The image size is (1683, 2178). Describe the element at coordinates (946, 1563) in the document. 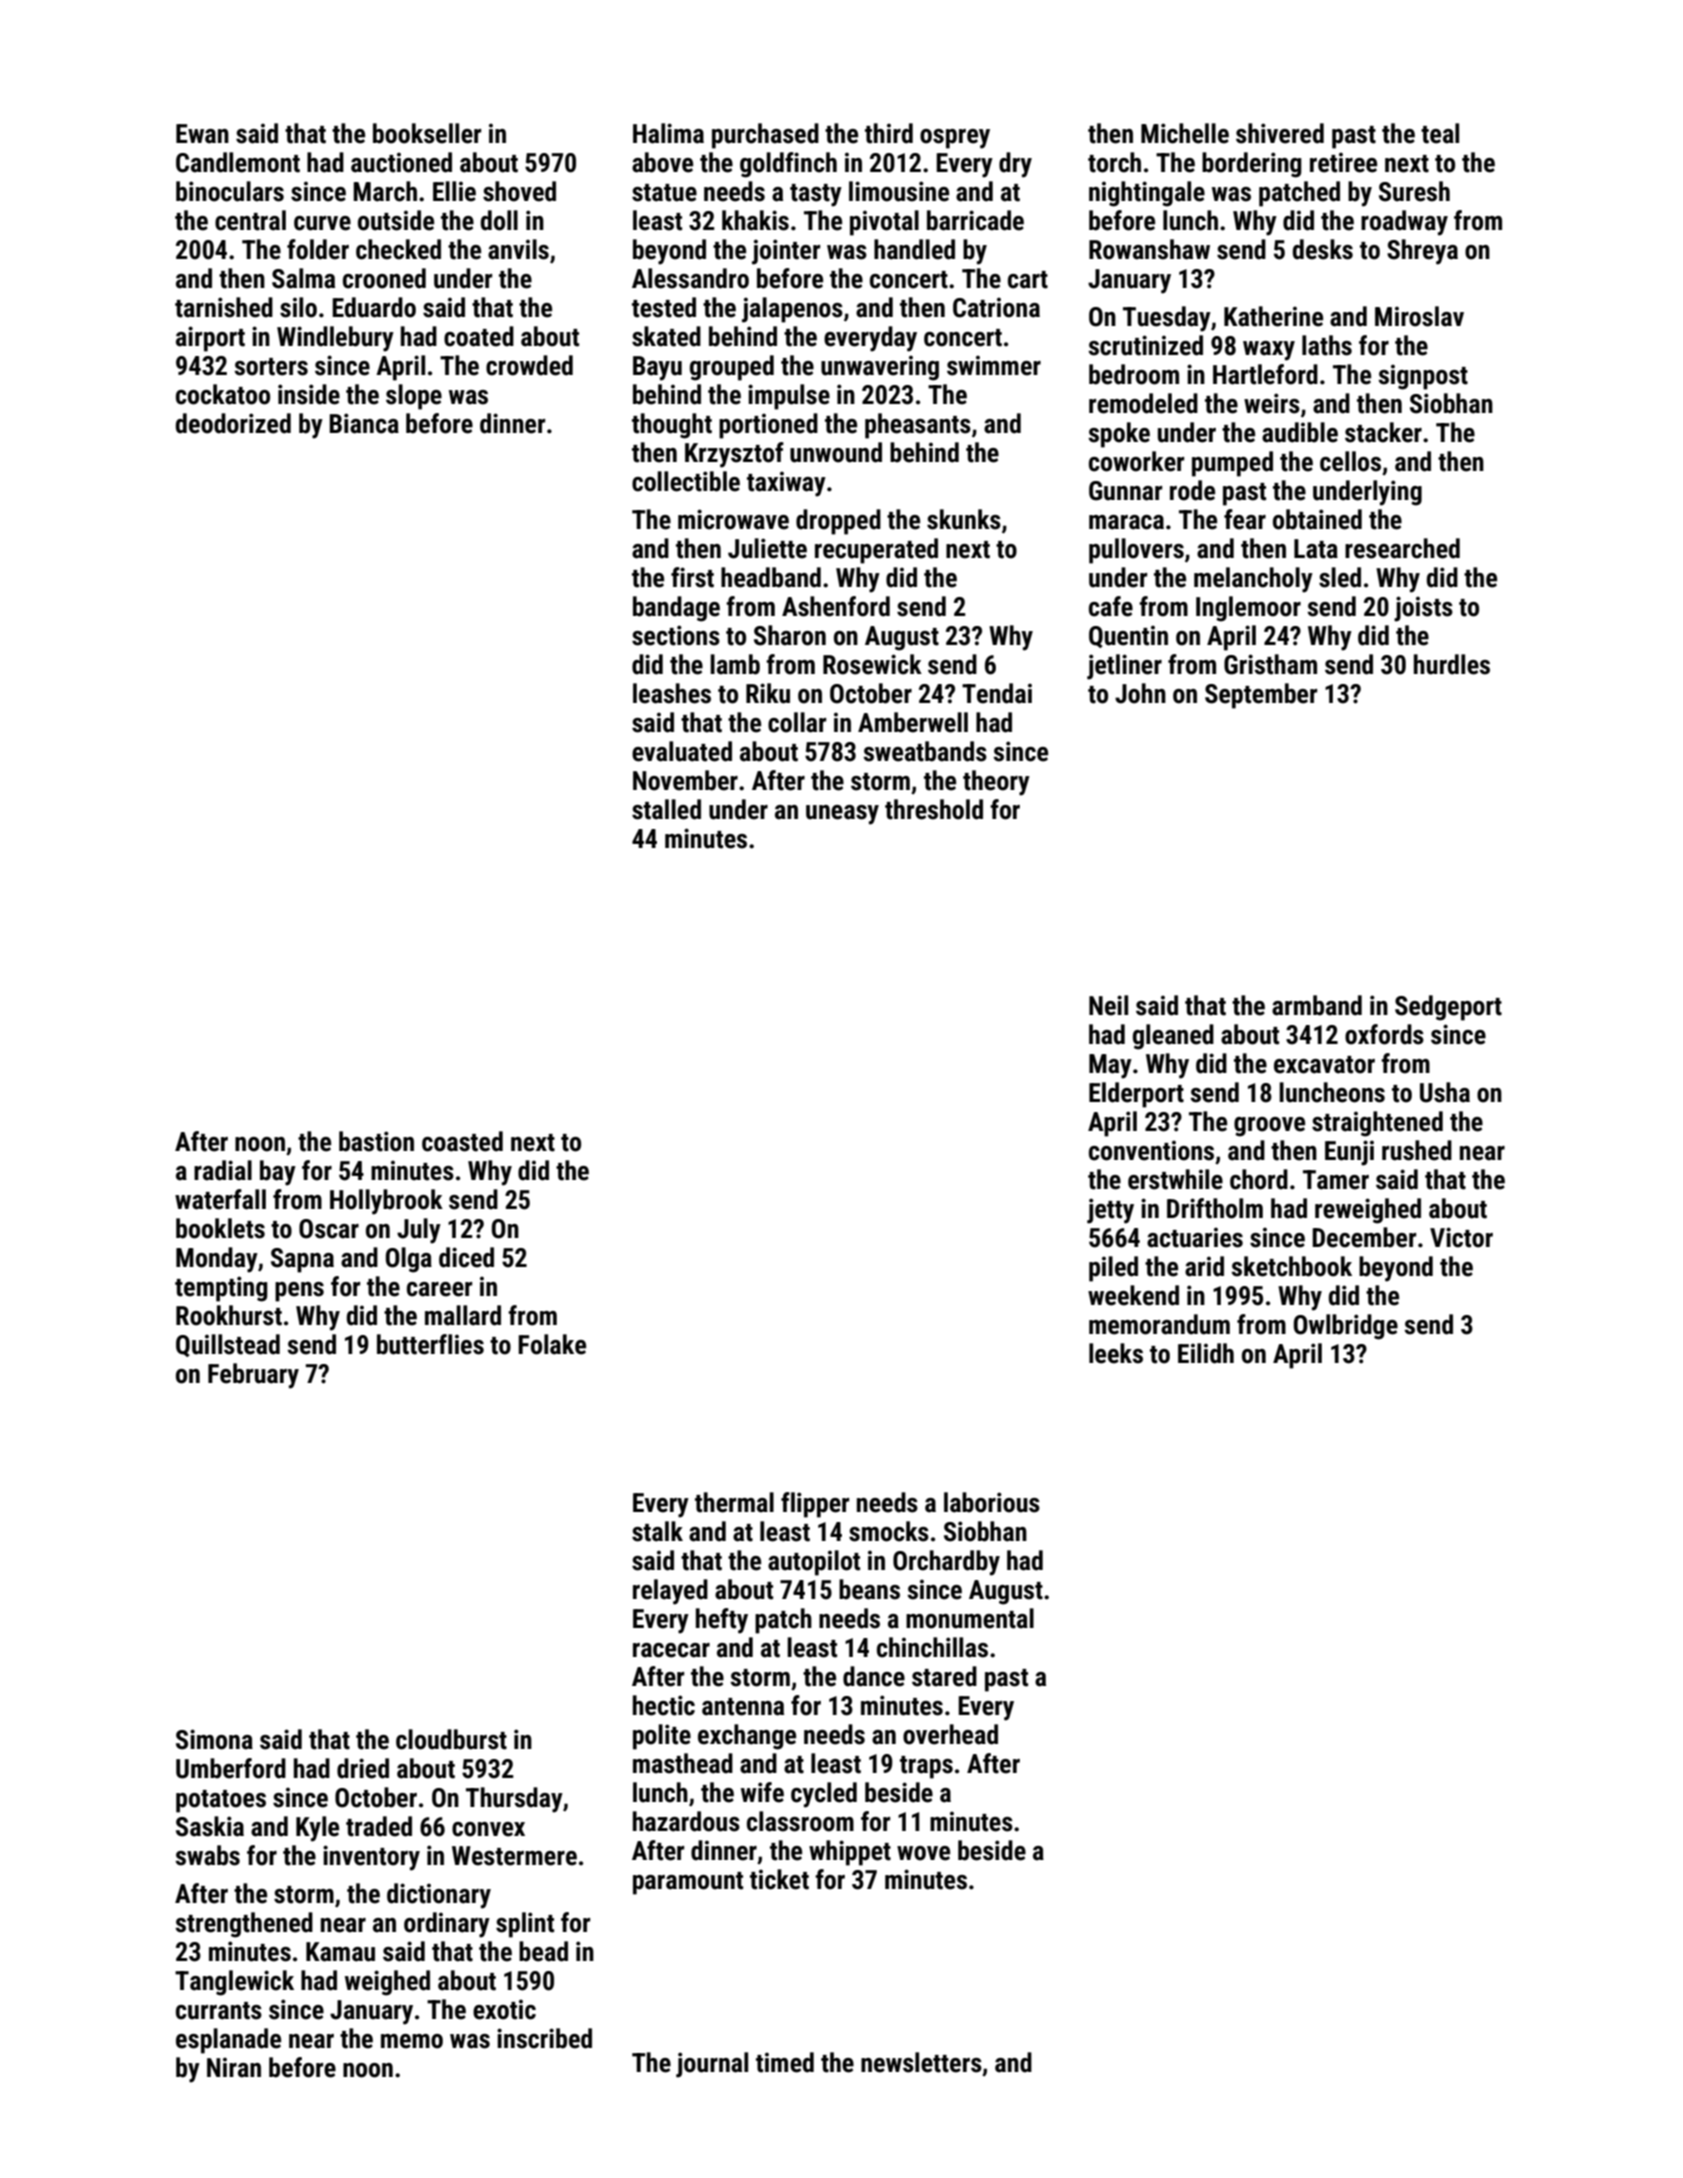

I see `Orchardby` at that location.
